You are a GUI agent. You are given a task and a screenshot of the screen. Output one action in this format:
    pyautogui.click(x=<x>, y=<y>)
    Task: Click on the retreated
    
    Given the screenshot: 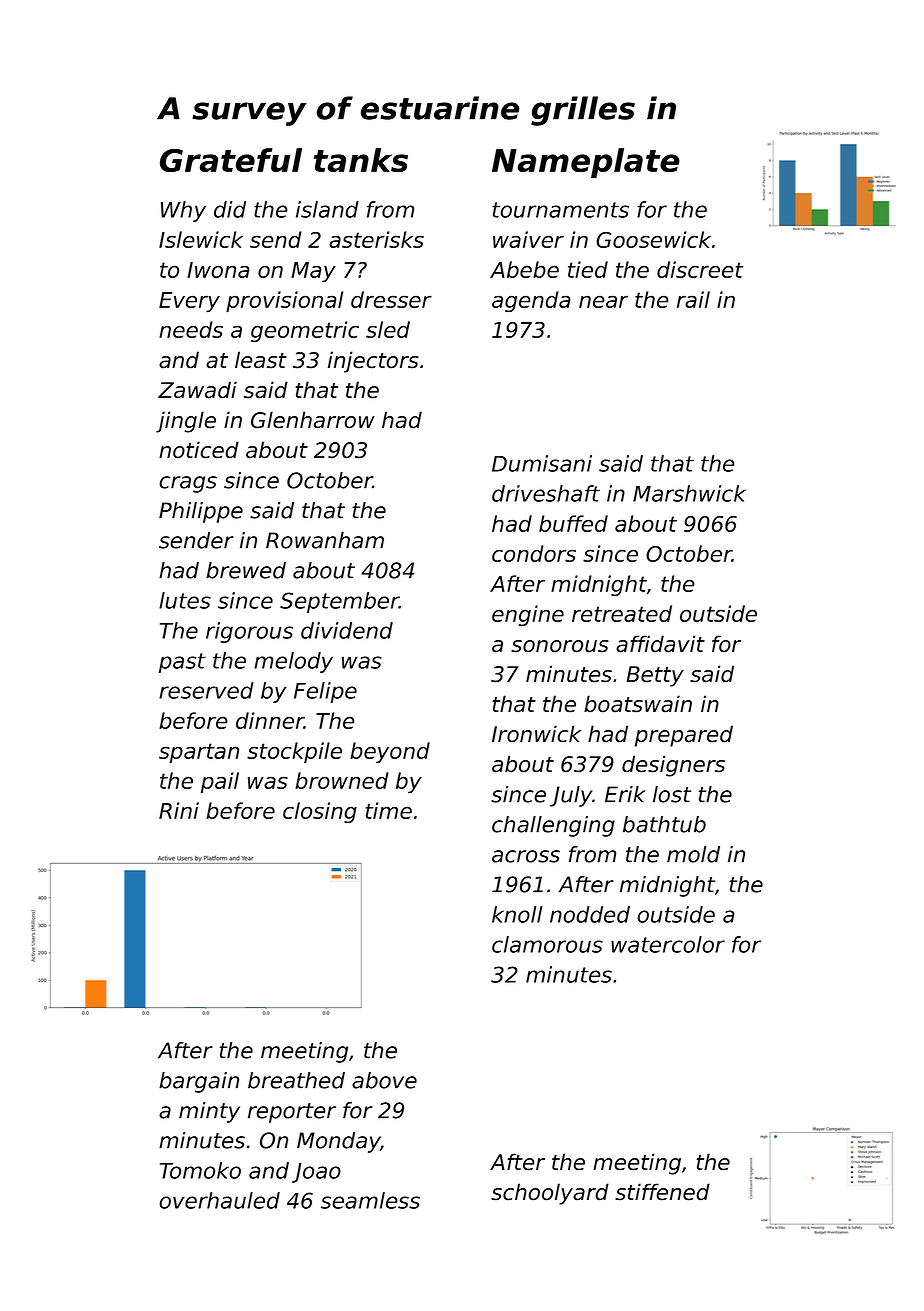 What is the action you would take?
    pyautogui.click(x=622, y=613)
